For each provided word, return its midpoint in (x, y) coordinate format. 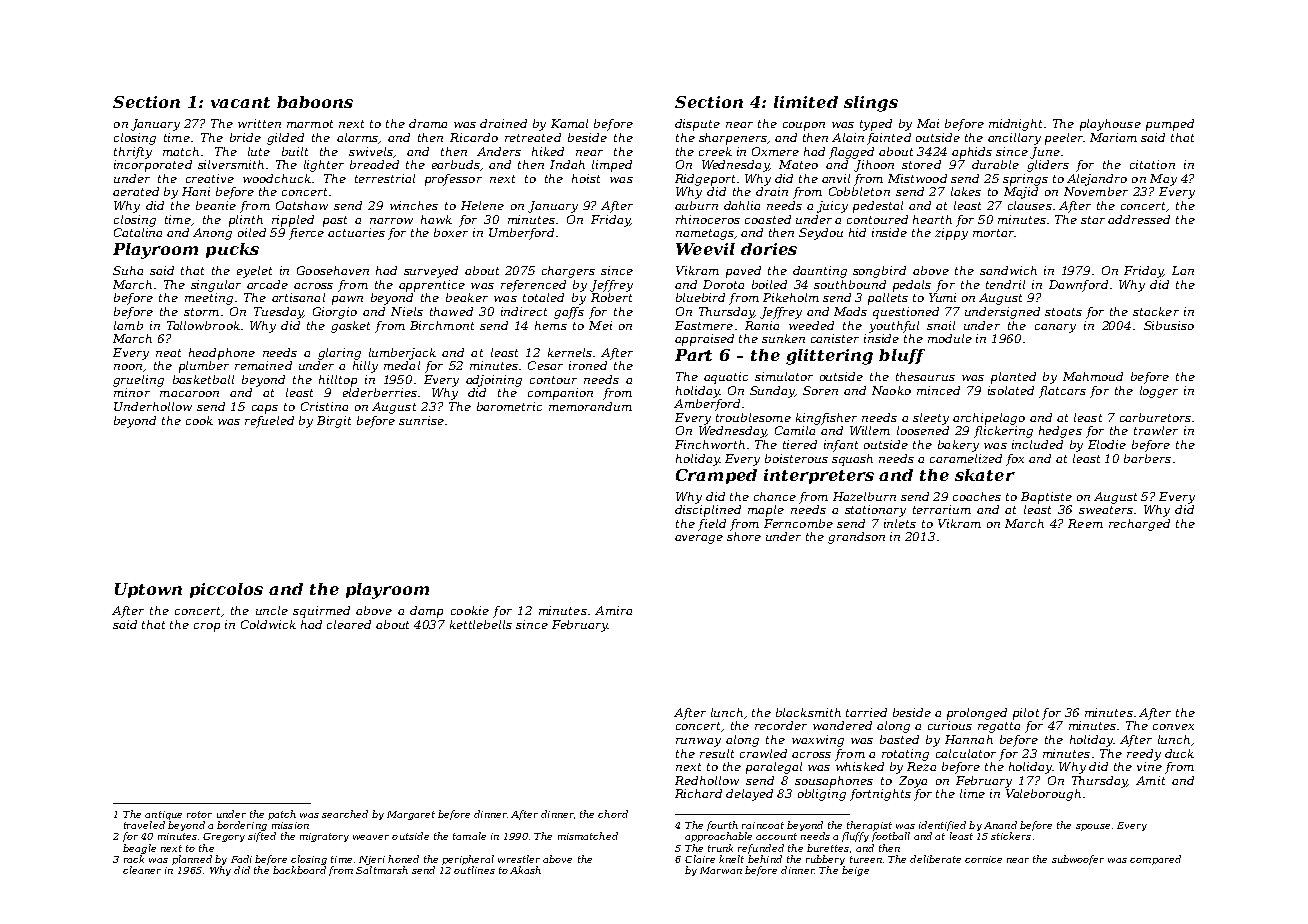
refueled (269, 422)
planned (192, 860)
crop (207, 627)
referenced (533, 286)
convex (1173, 727)
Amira (613, 610)
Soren (820, 390)
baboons (315, 102)
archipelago (989, 419)
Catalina (138, 232)
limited (806, 102)
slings (871, 104)
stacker (1156, 311)
